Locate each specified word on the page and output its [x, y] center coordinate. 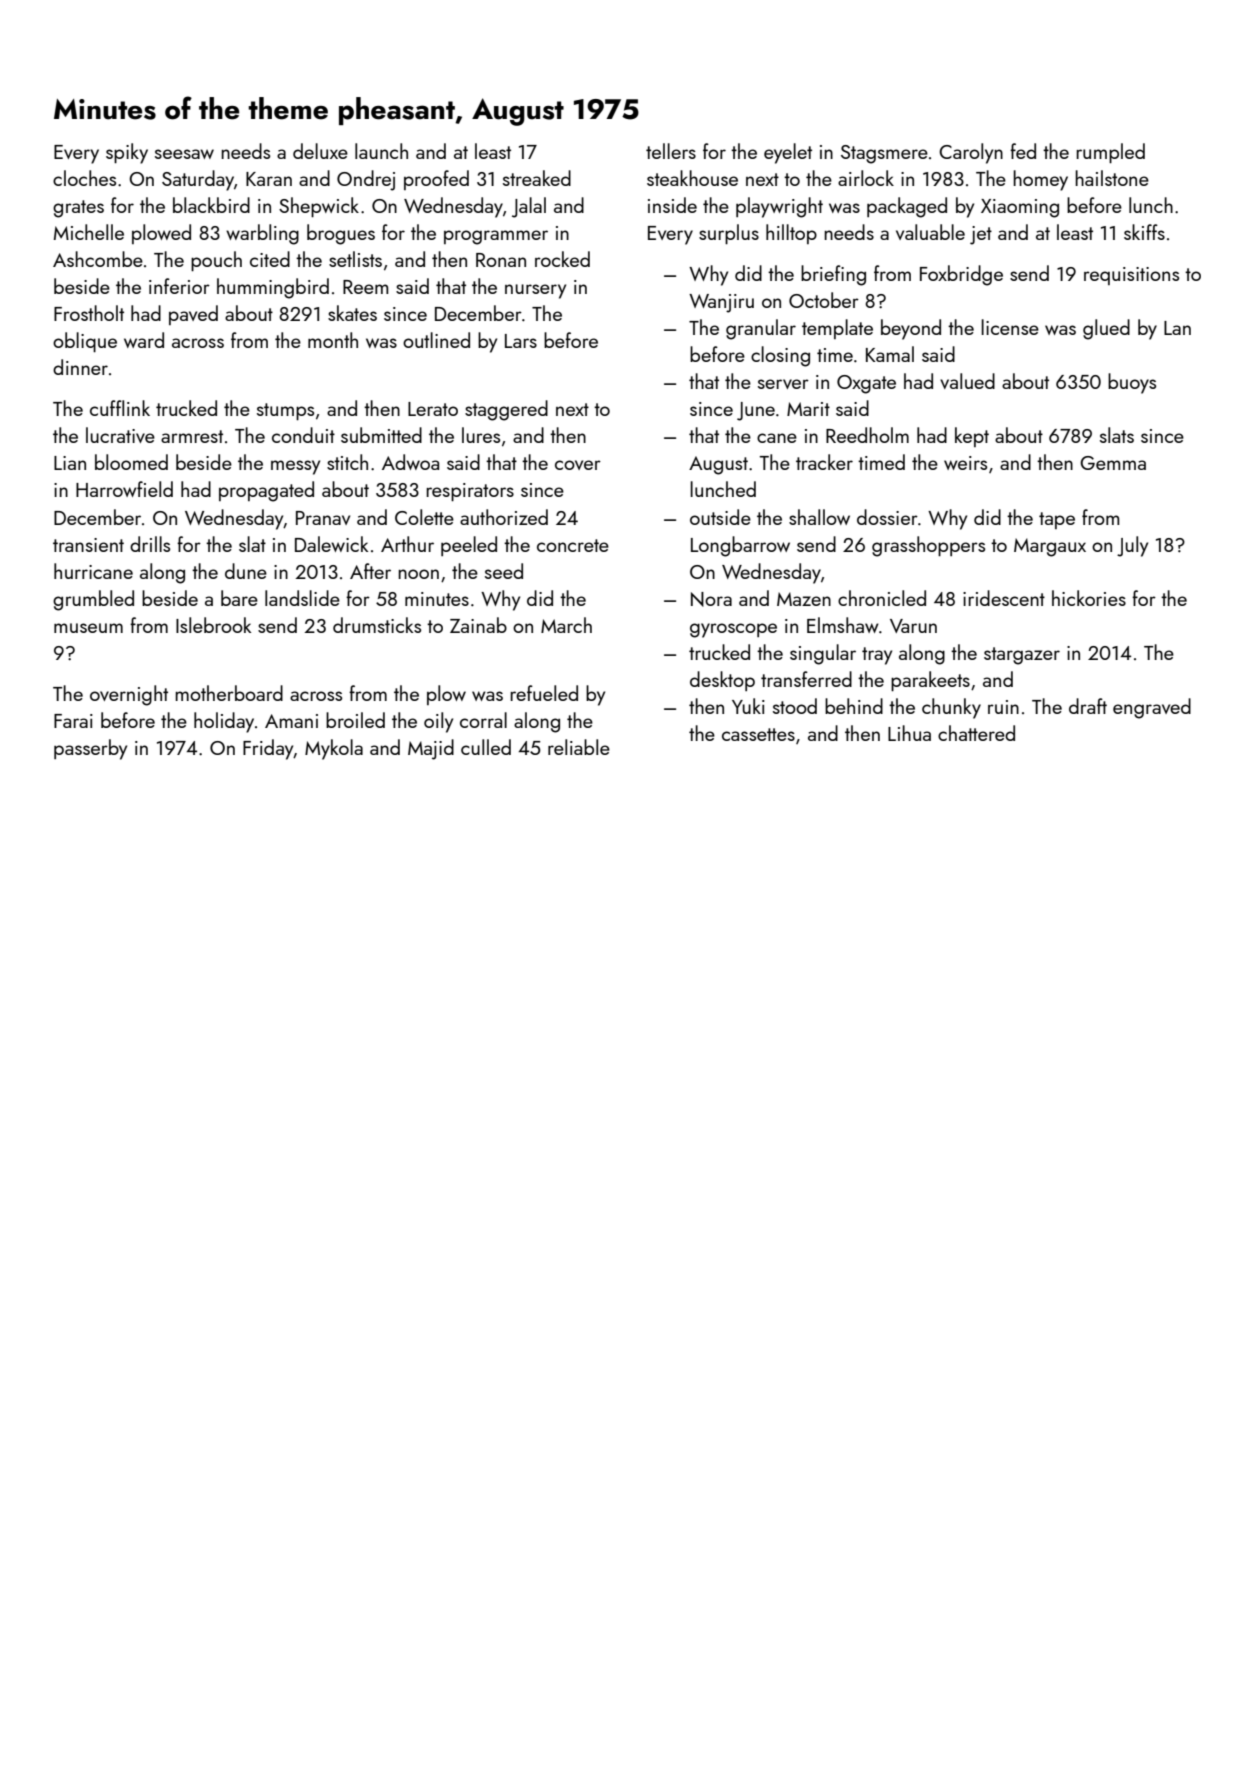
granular [761, 329]
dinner [80, 367]
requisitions [1131, 276]
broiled [355, 720]
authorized [504, 517]
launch [381, 151]
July [1132, 546]
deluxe [320, 151]
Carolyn [971, 153]
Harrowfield [124, 489]
